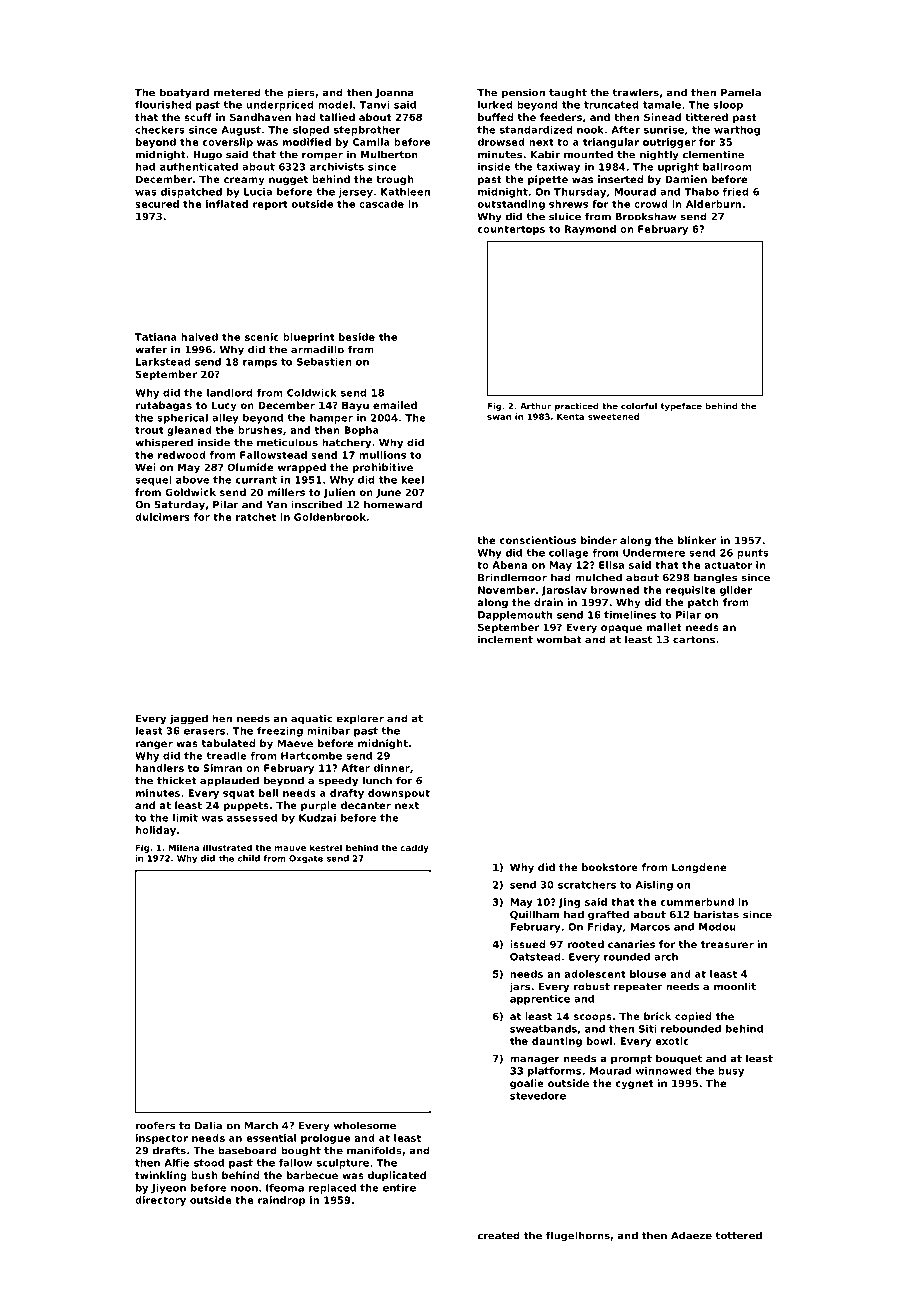  I want to click on goalie, so click(527, 1084).
